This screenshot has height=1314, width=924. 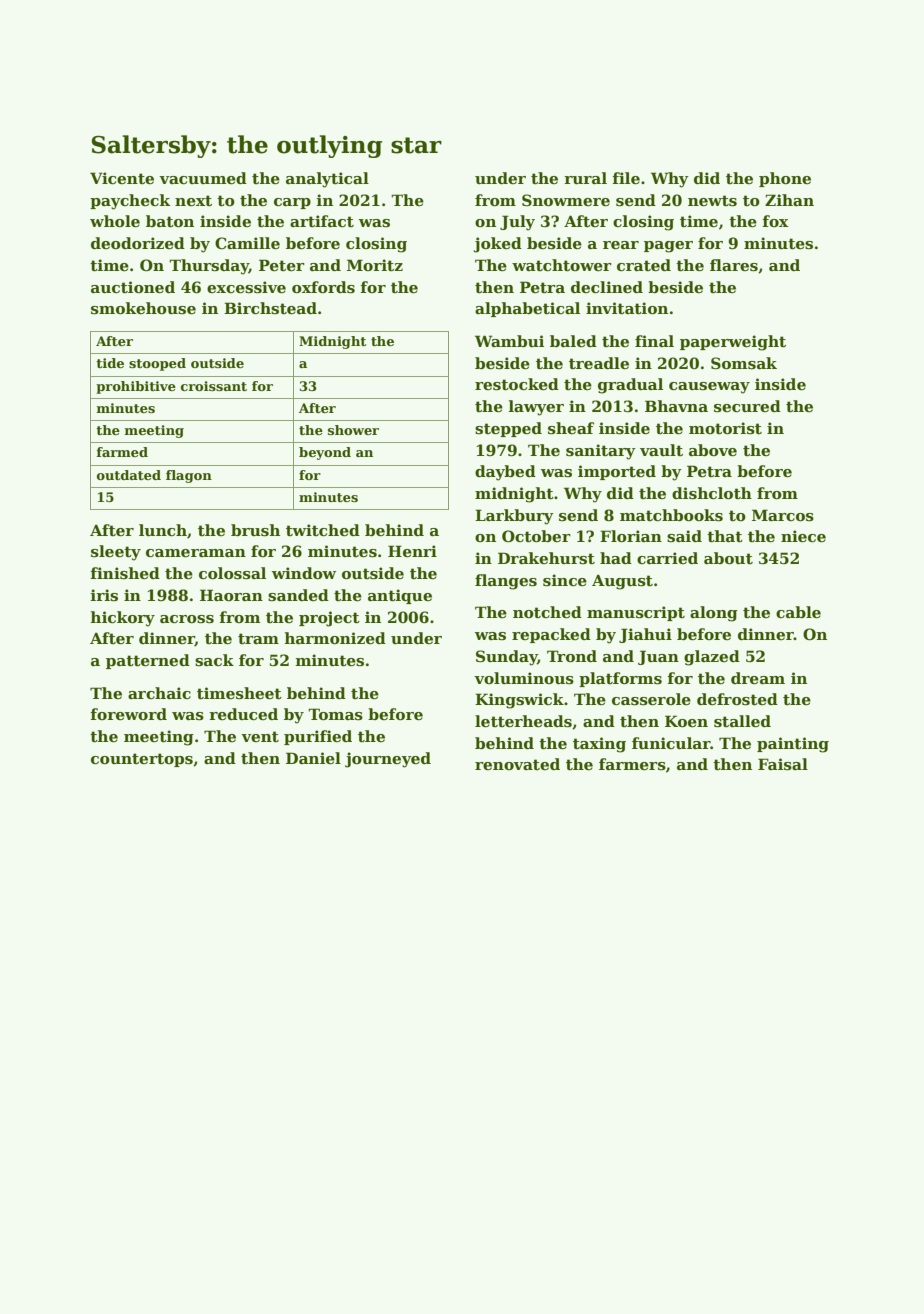 What do you see at coordinates (412, 551) in the screenshot?
I see `Henri` at bounding box center [412, 551].
